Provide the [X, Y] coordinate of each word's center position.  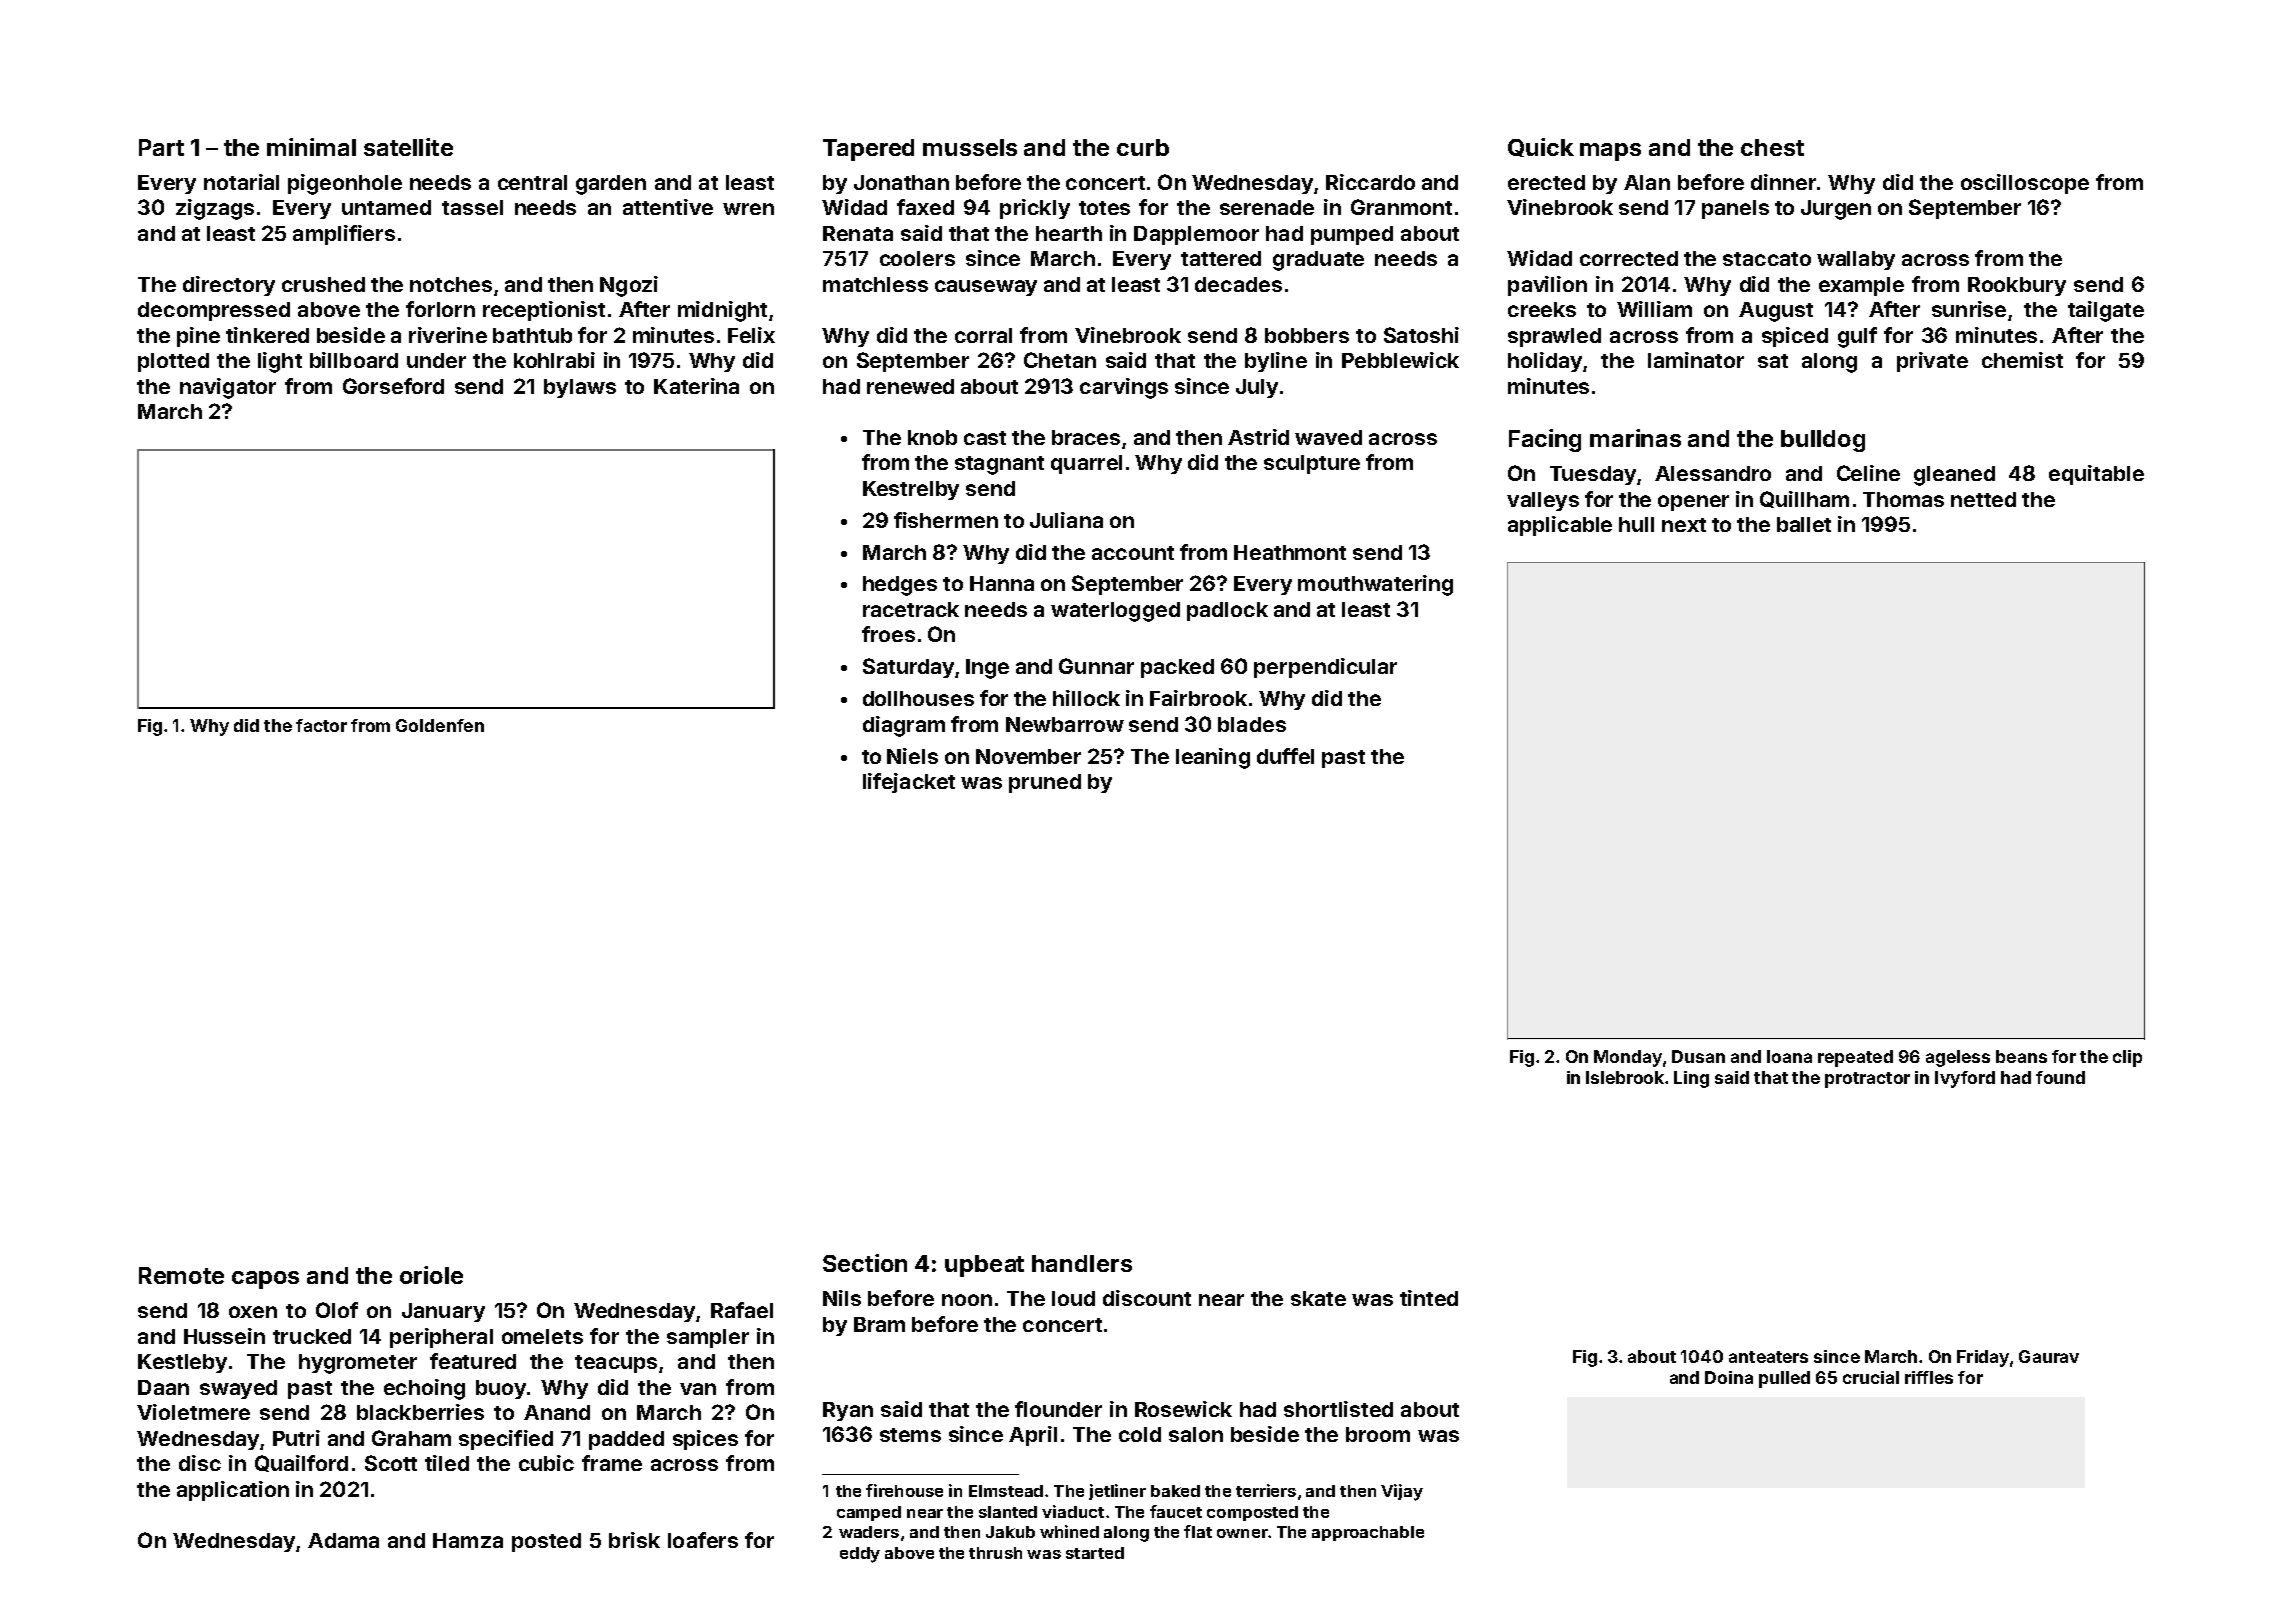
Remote [181, 1275]
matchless [875, 284]
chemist [2022, 360]
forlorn [440, 309]
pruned [1045, 783]
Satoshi [1421, 335]
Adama [343, 1540]
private [1932, 362]
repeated [1855, 1058]
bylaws [580, 388]
